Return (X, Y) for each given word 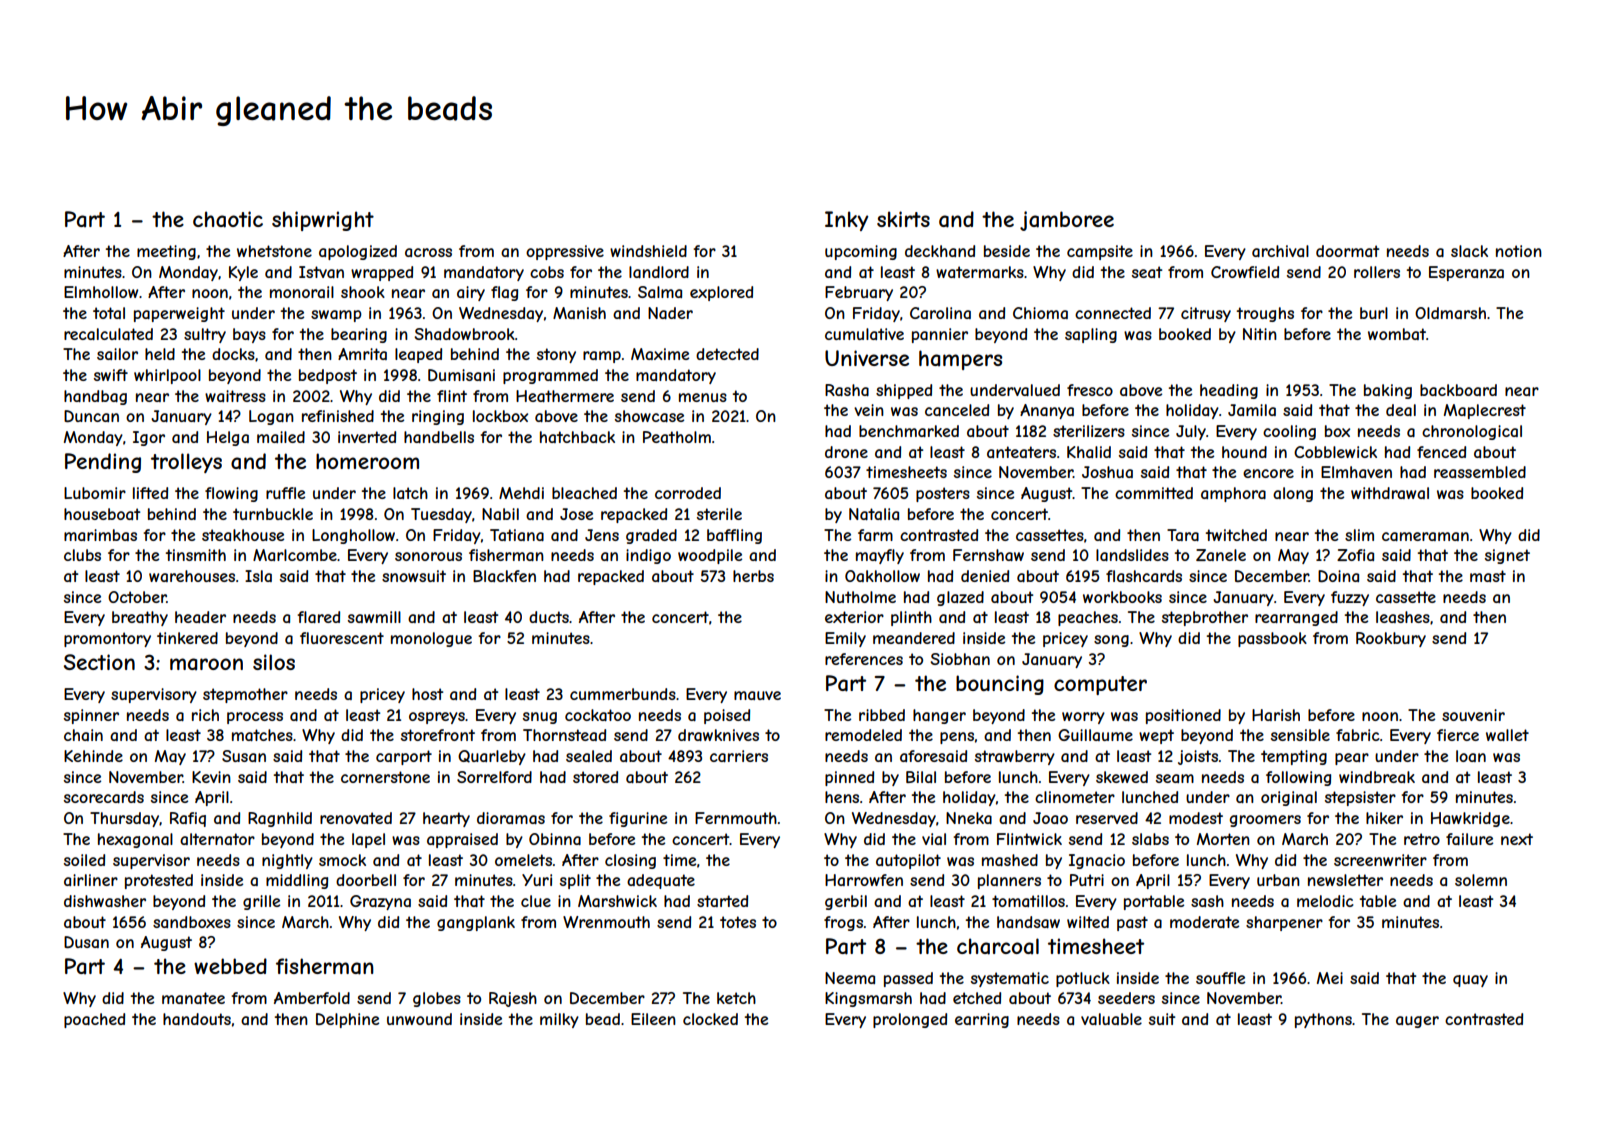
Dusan (86, 942)
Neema (850, 978)
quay (1470, 981)
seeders (1126, 998)
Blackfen (504, 576)
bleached (584, 493)
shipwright (323, 221)
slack (1469, 251)
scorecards (104, 797)
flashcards (1144, 576)
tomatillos (1028, 901)
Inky (846, 221)
